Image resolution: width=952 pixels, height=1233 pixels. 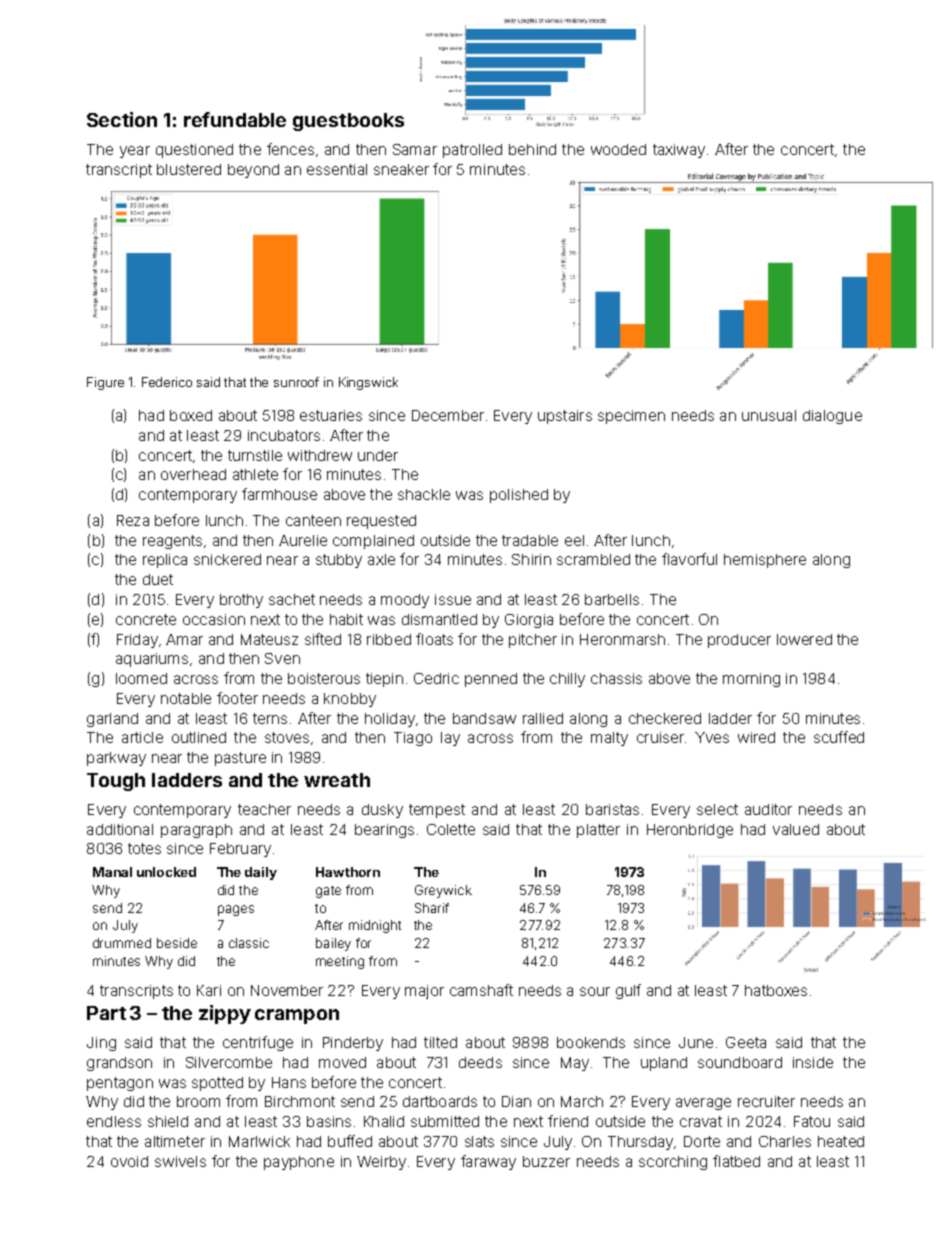 What do you see at coordinates (106, 1013) in the screenshot?
I see `Part` at bounding box center [106, 1013].
